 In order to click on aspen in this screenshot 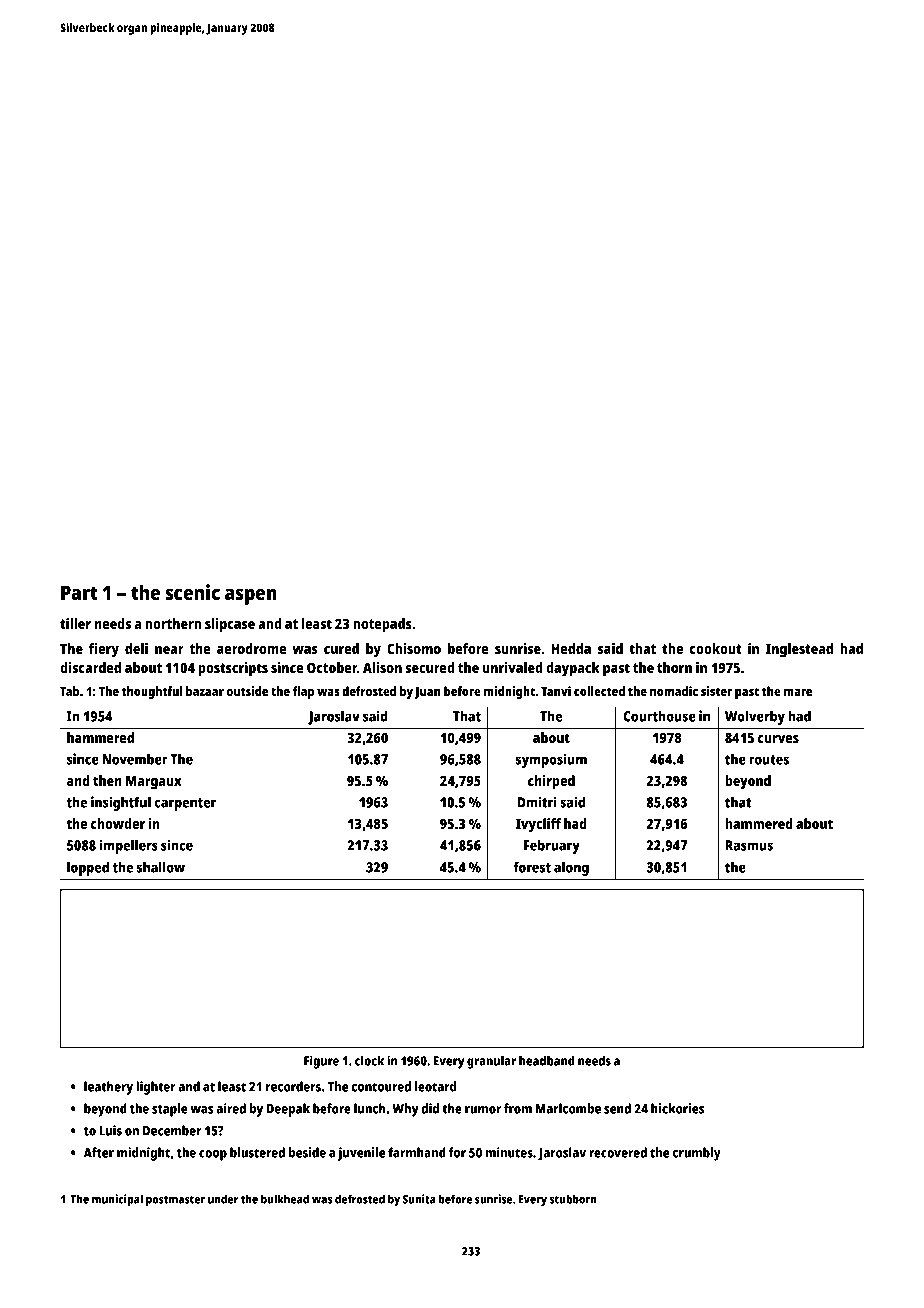, I will do `click(251, 596)`.
